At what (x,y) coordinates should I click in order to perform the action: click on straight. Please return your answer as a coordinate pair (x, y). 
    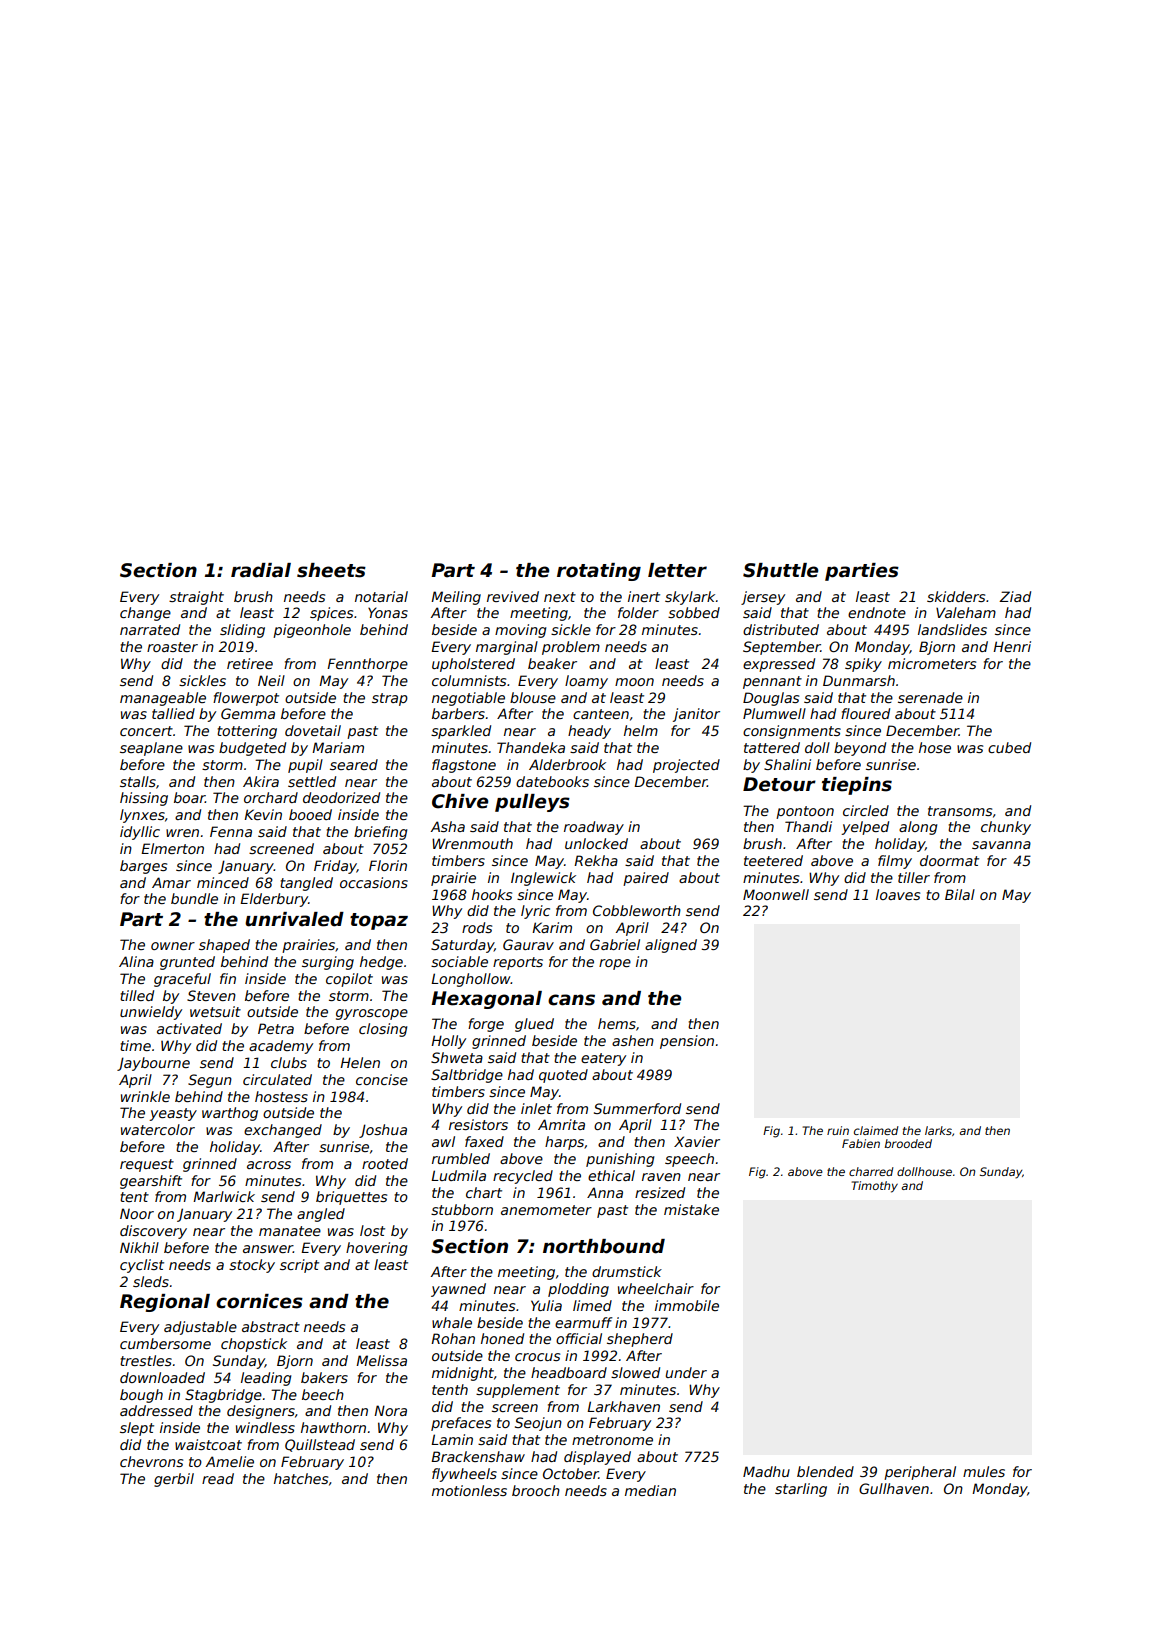
    Looking at the image, I should click on (196, 598).
